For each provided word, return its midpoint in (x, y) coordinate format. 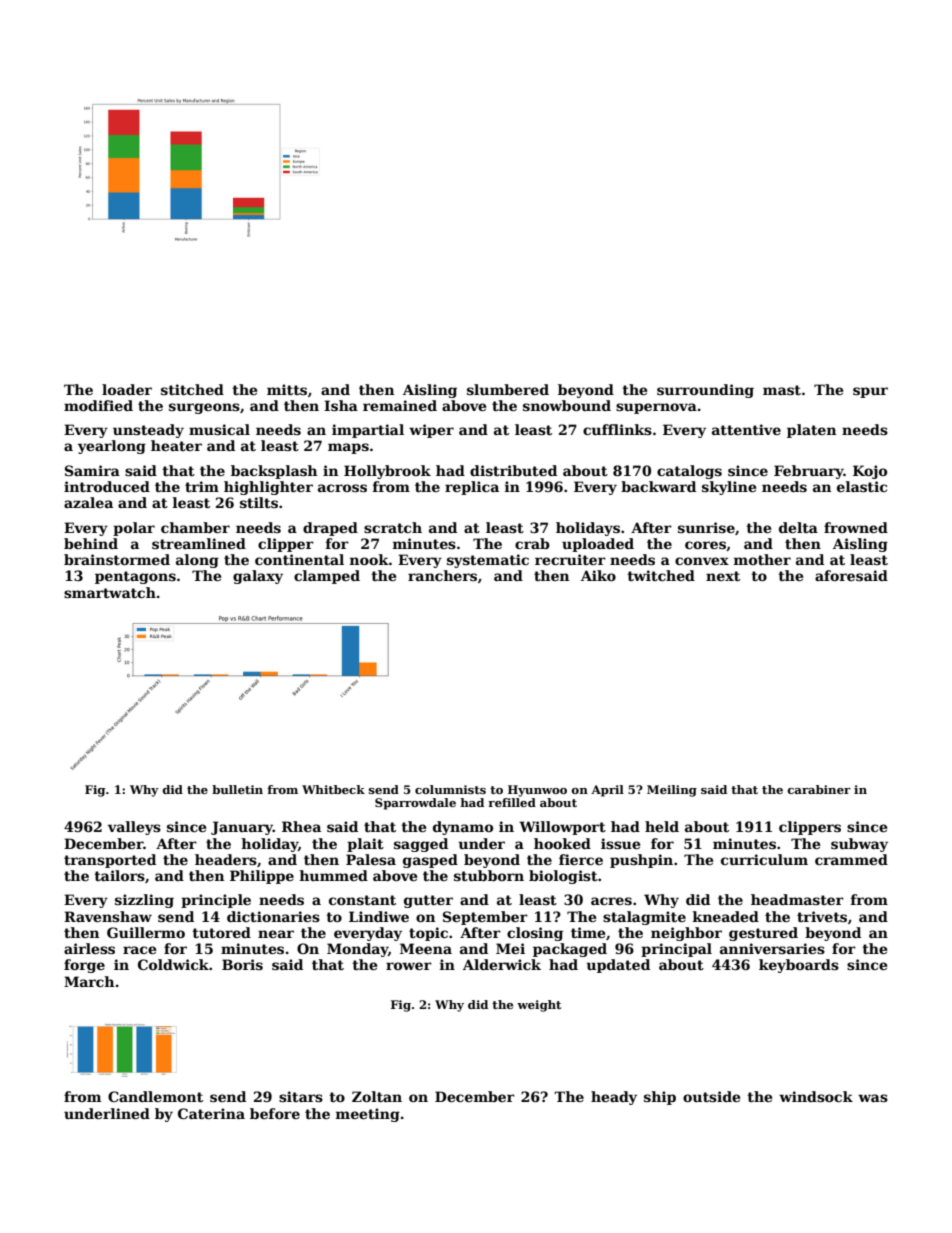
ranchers (442, 575)
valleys (134, 828)
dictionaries (273, 916)
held (662, 826)
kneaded (726, 916)
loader (127, 389)
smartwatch (110, 592)
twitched (661, 575)
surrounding (705, 391)
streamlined (199, 543)
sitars (301, 1096)
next (723, 576)
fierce (581, 859)
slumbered (508, 389)
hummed (334, 875)
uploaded (598, 545)
